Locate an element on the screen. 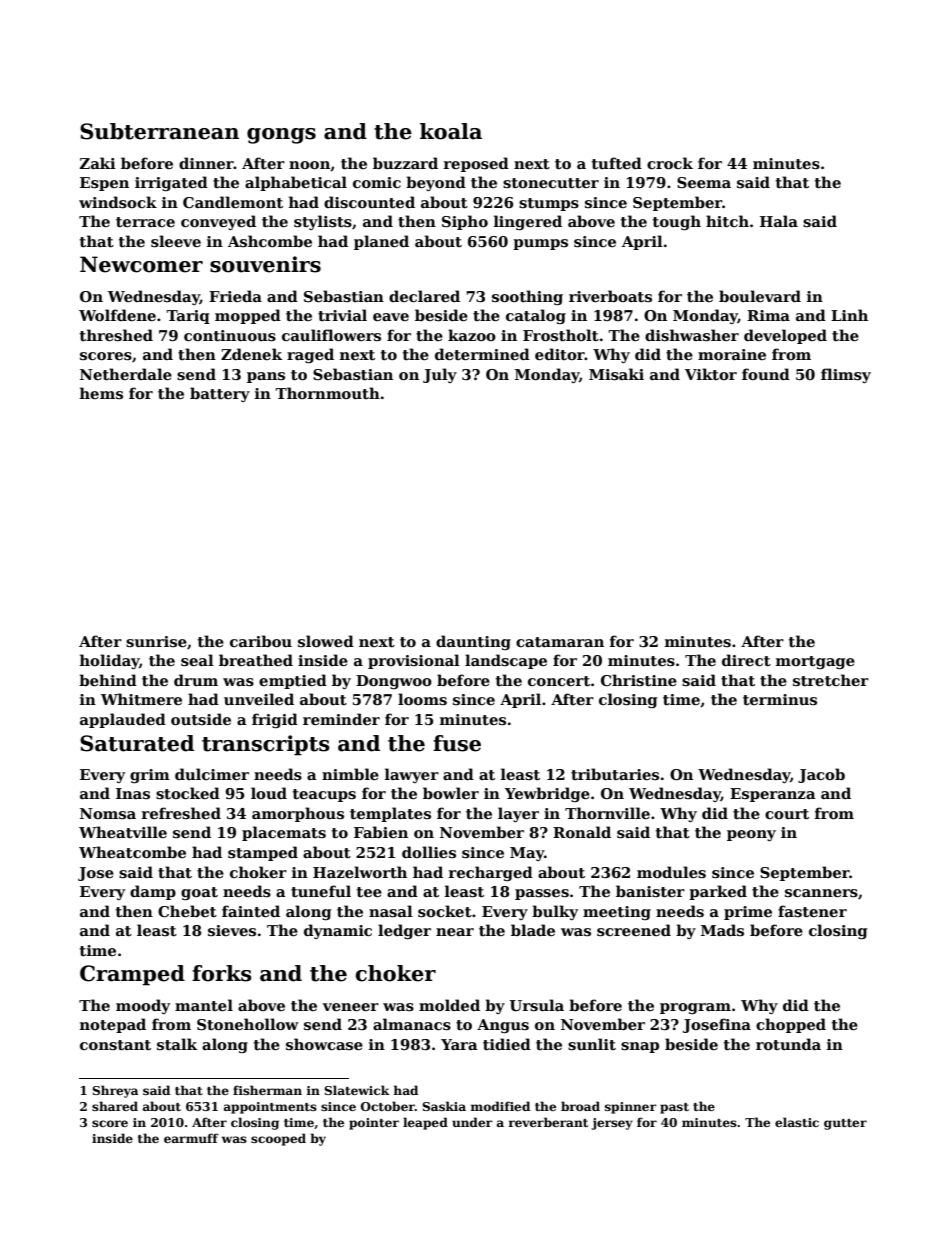  court is located at coordinates (787, 814).
